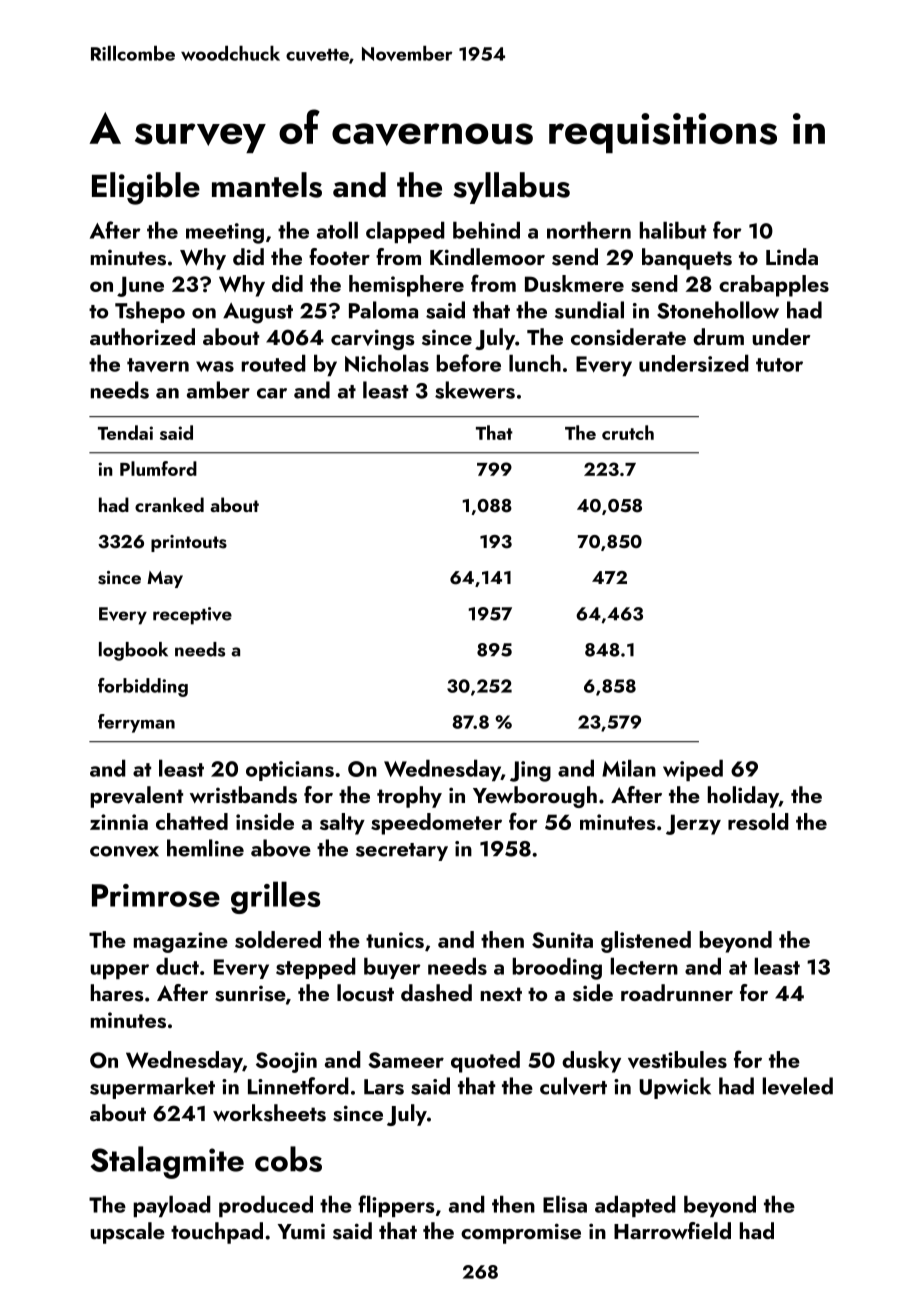 The image size is (924, 1311). Describe the element at coordinates (365, 993) in the document. I see `locust` at that location.
